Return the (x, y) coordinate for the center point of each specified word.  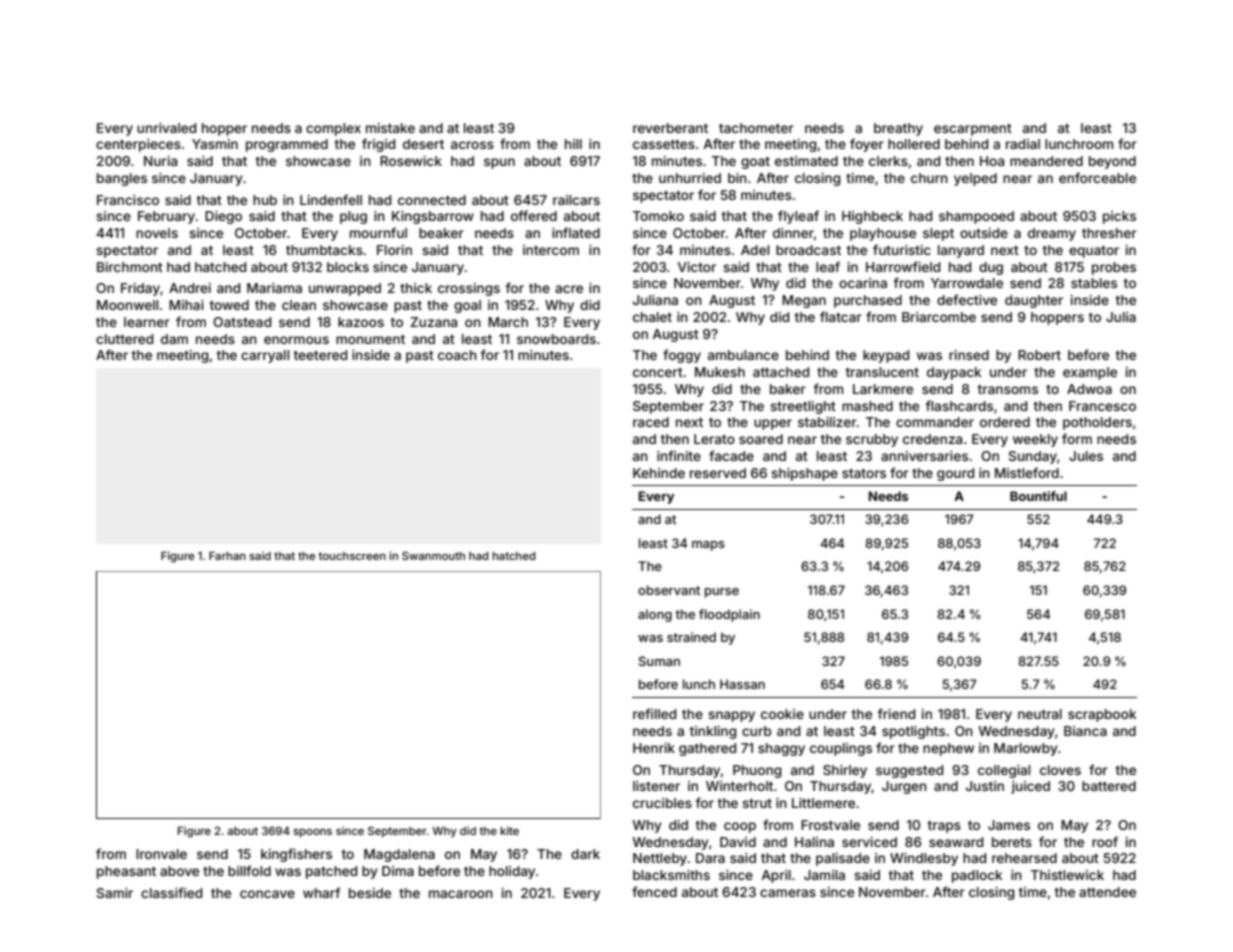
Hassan (742, 684)
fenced (654, 891)
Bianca (1085, 731)
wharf (321, 892)
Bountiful (1038, 496)
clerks (888, 161)
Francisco (128, 200)
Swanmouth (433, 555)
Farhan (227, 555)
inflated (576, 232)
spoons (312, 833)
